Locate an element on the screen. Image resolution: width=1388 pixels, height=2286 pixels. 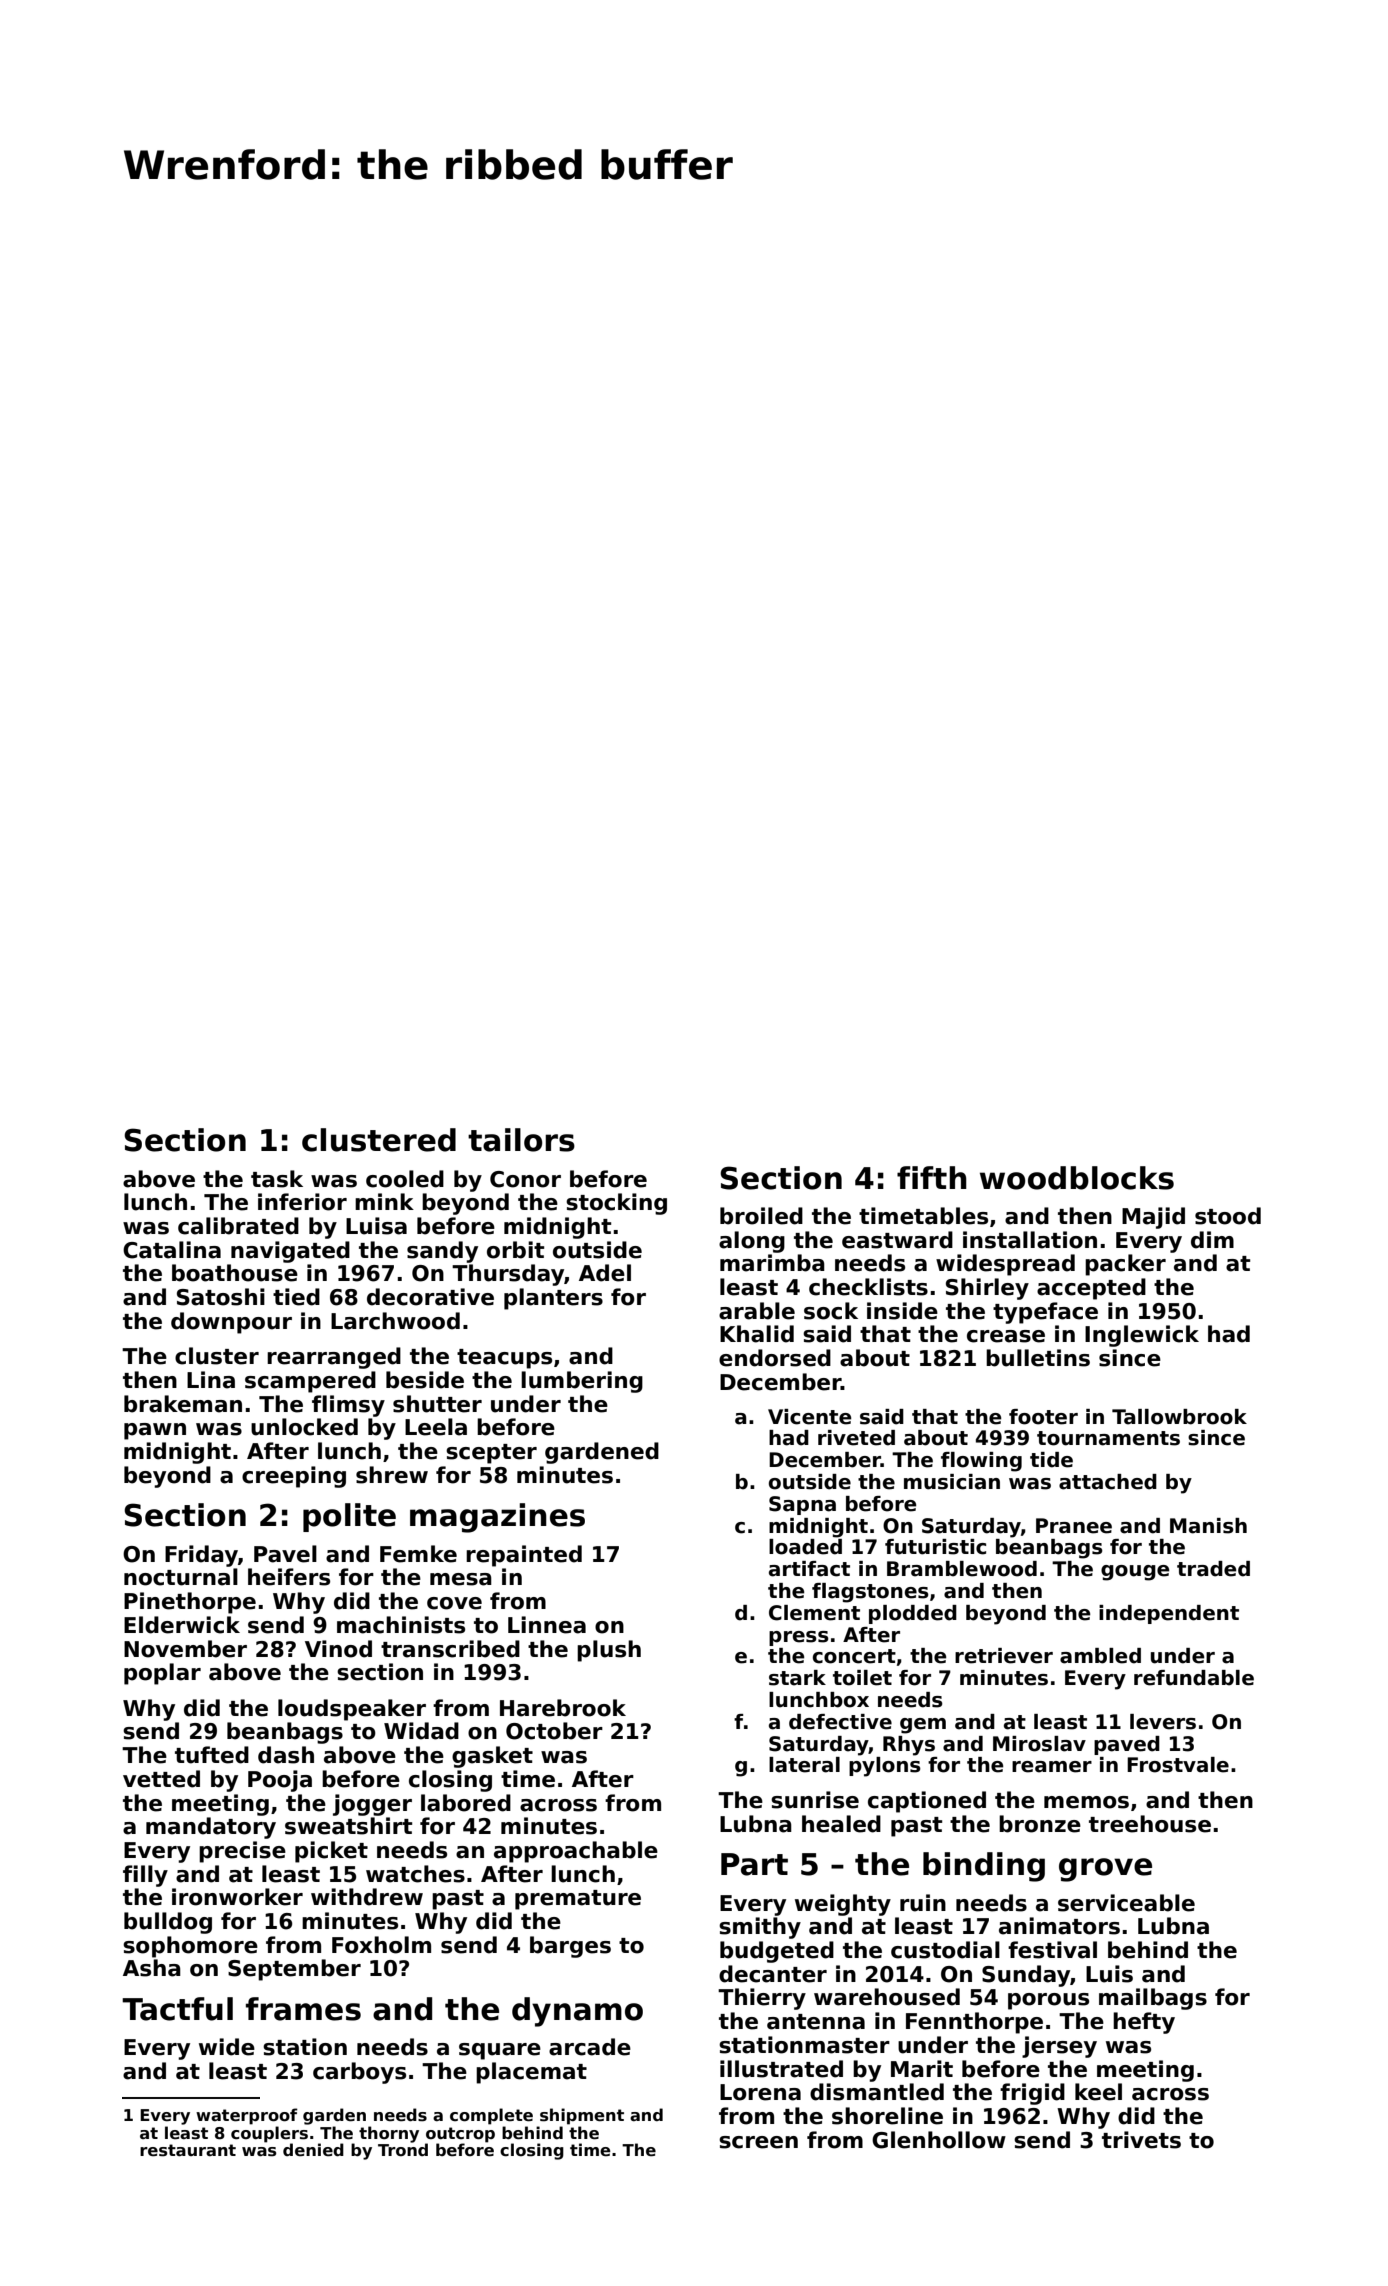
toilet is located at coordinates (862, 1678).
